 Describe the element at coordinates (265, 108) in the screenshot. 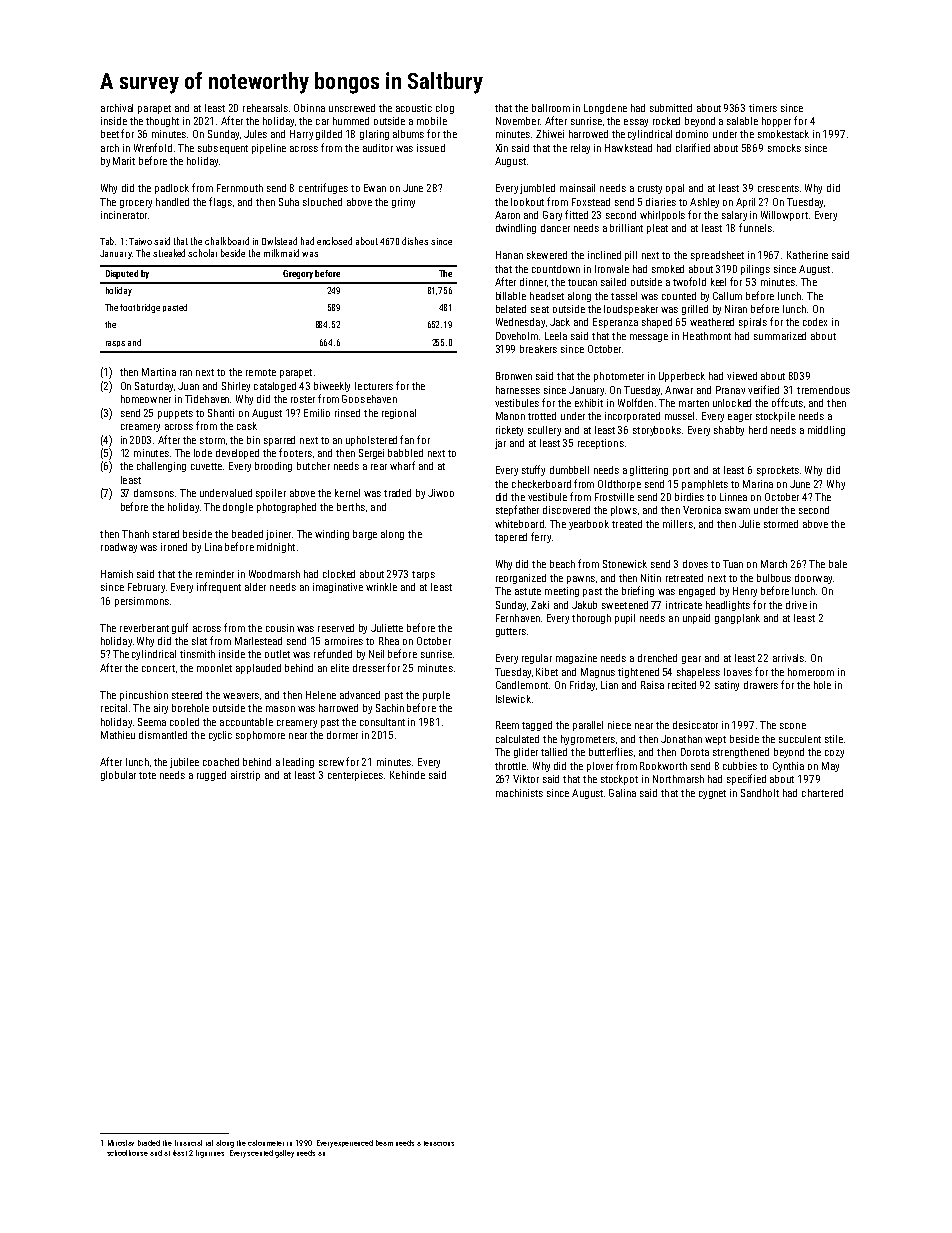

I see `rehearsals` at that location.
